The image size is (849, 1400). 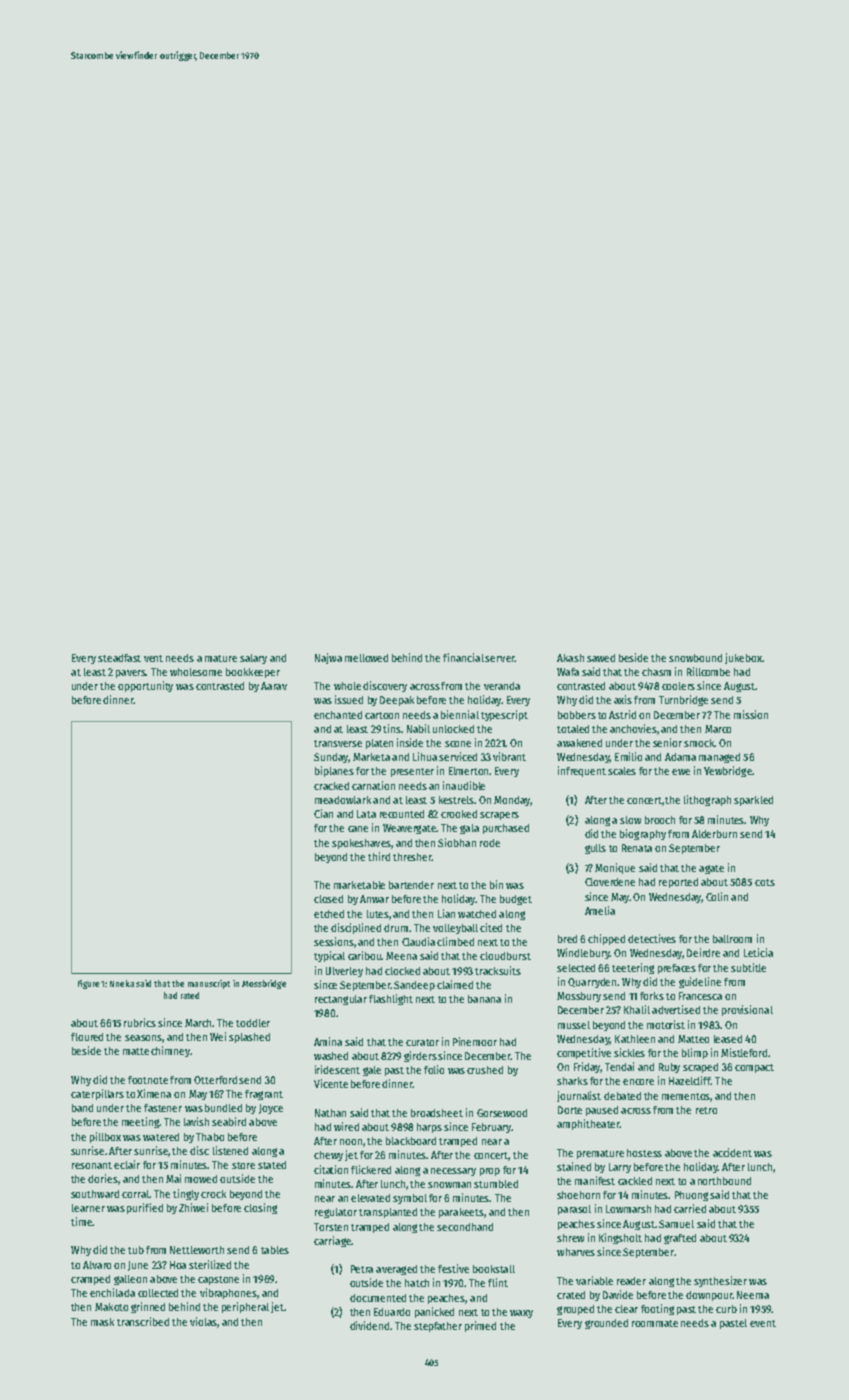 What do you see at coordinates (463, 657) in the screenshot?
I see `financial` at bounding box center [463, 657].
